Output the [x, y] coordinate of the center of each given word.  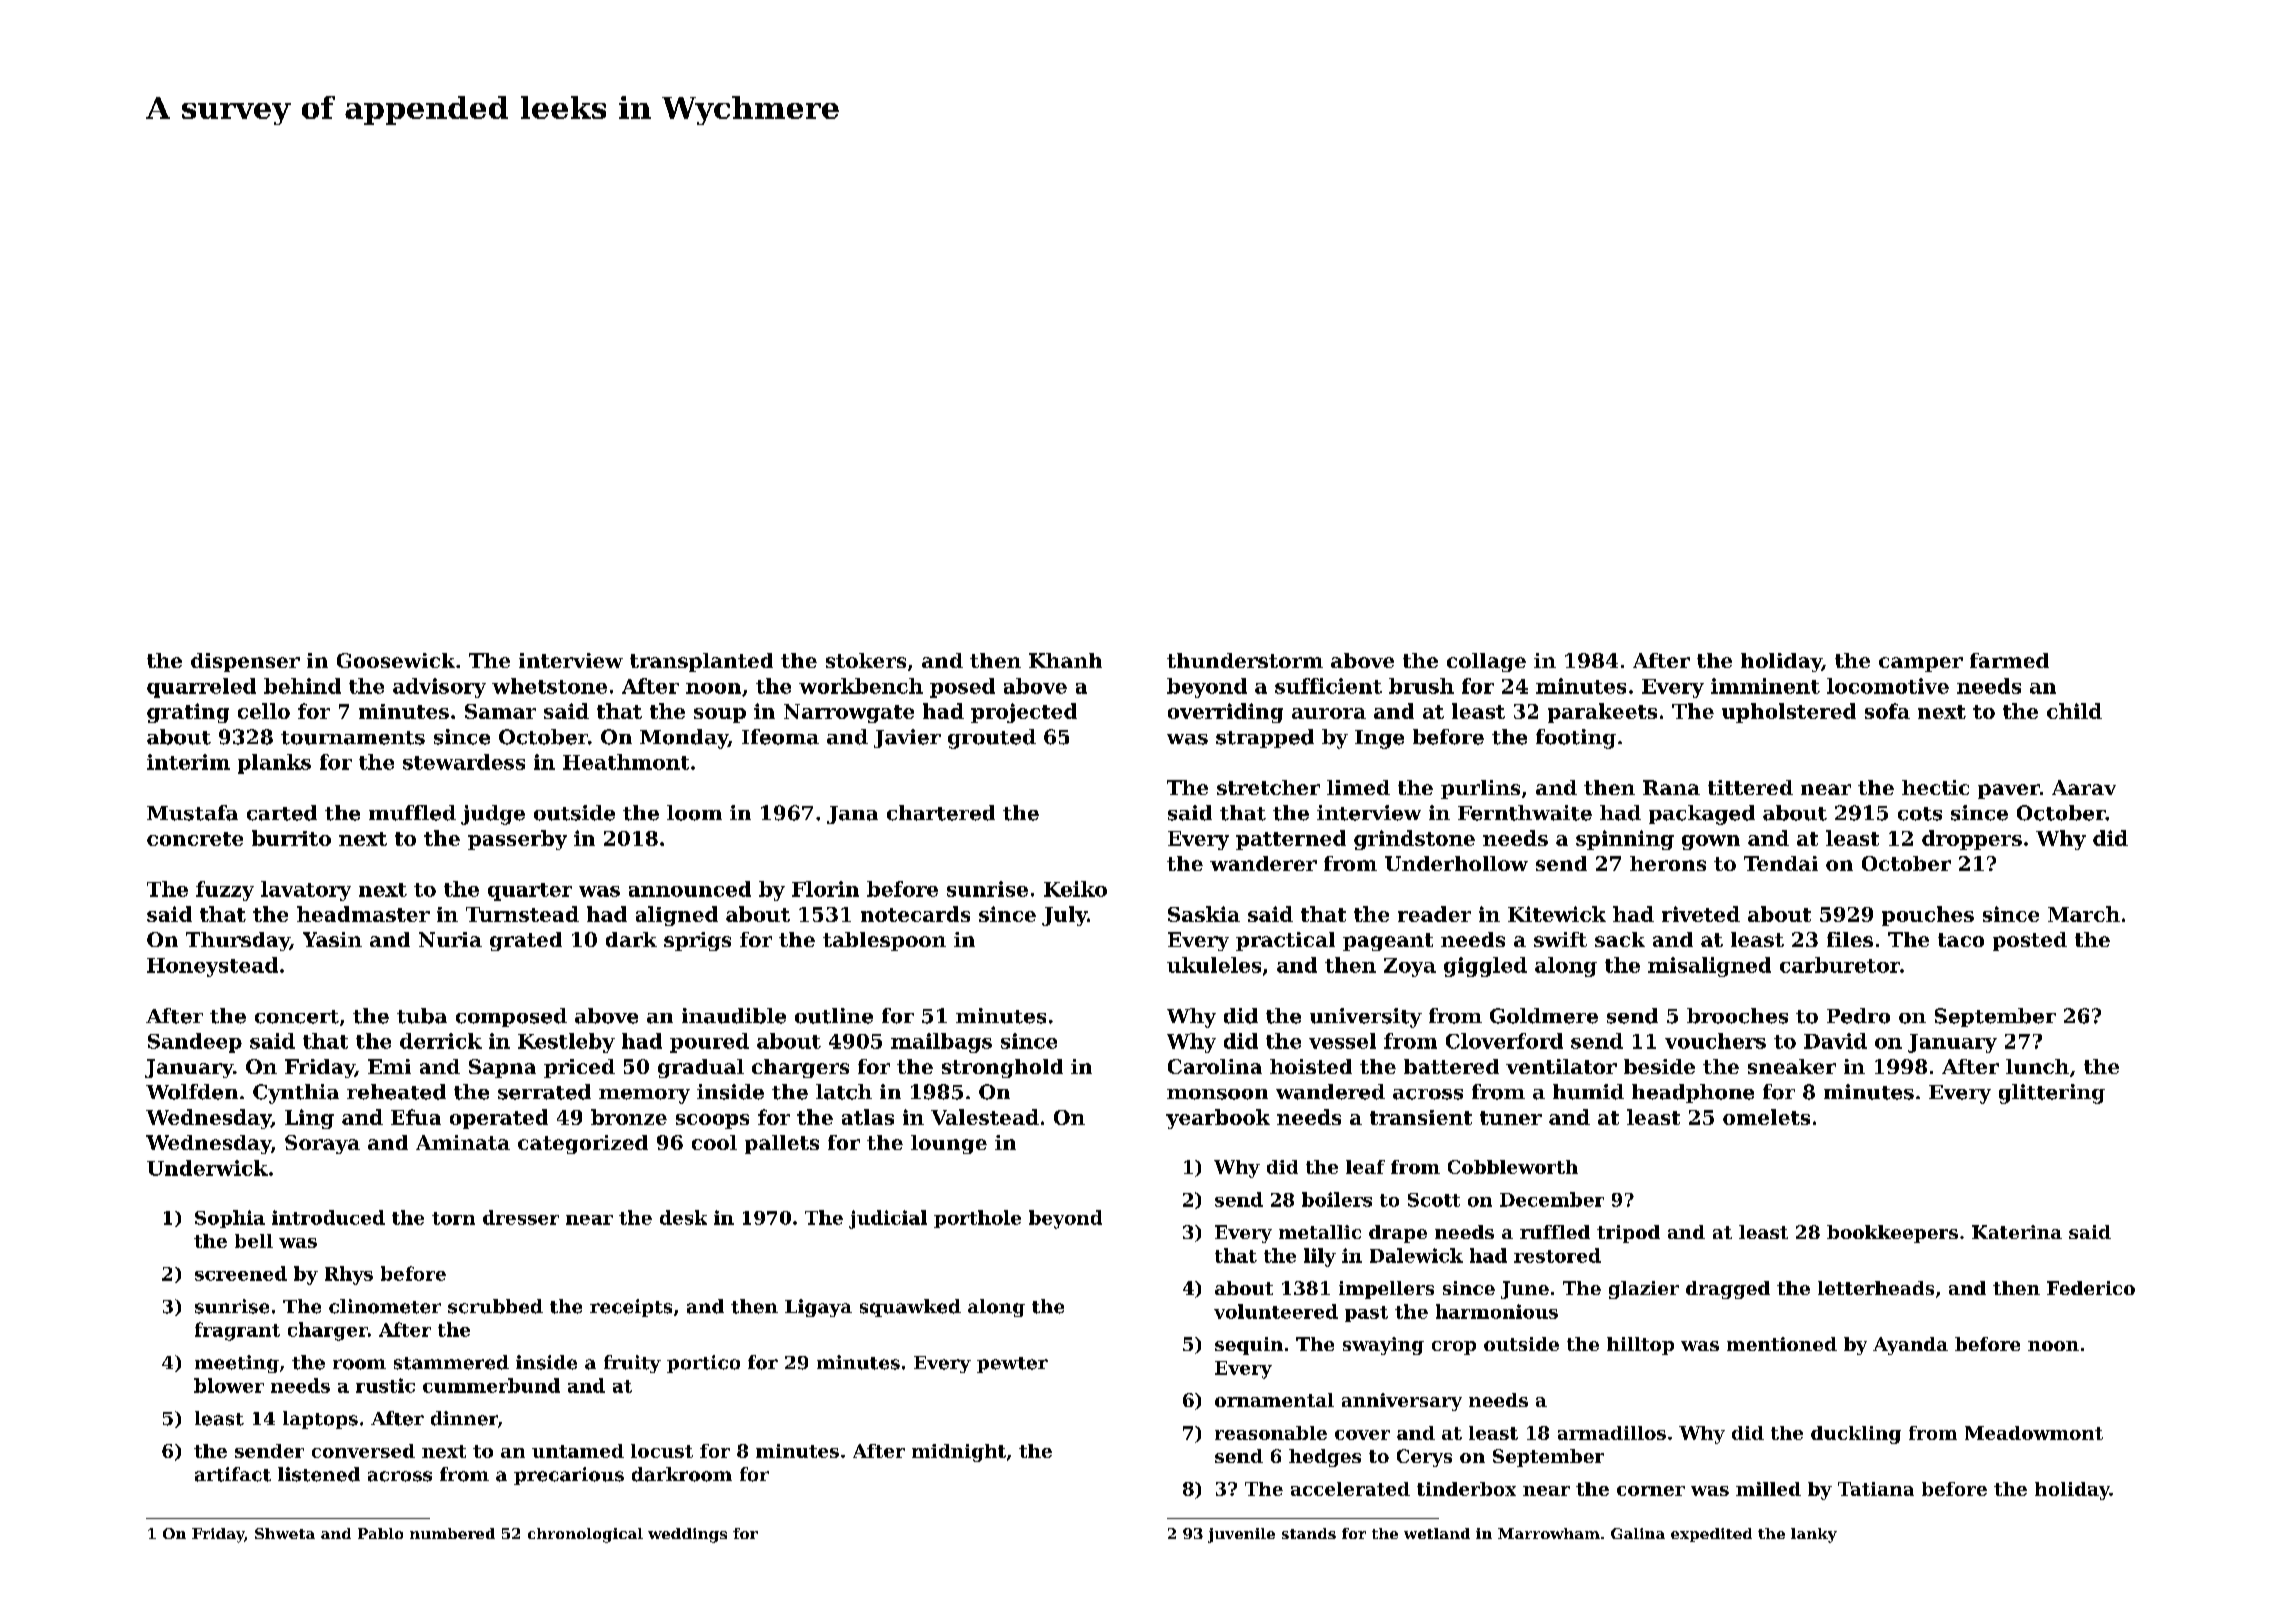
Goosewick [396, 660]
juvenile [1241, 1535]
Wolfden [192, 1092]
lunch [2037, 1066]
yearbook [1218, 1119]
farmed [2009, 660]
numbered [452, 1533]
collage [1486, 662]
